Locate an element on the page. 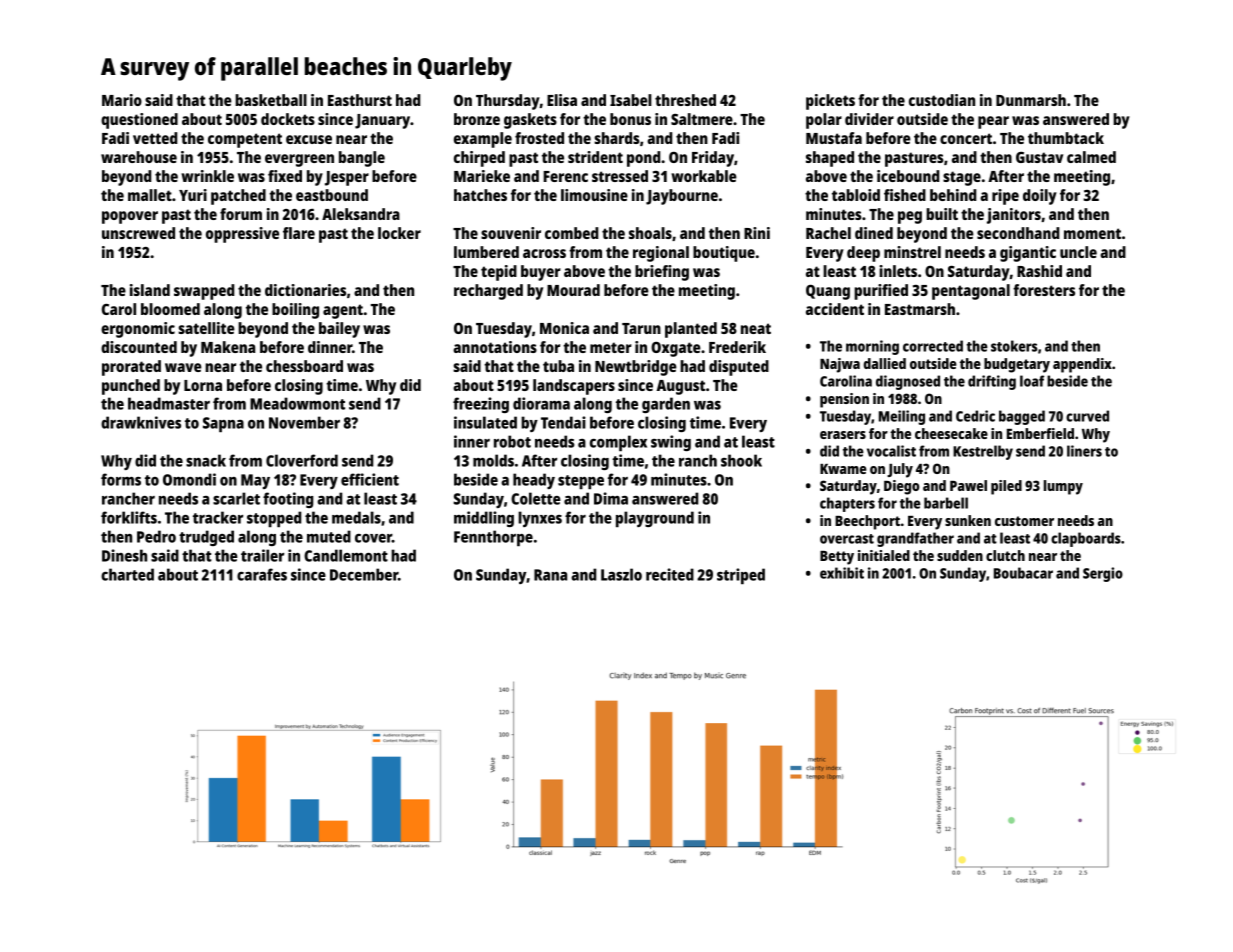 This document has width=1233, height=952. Frederik is located at coordinates (737, 347).
